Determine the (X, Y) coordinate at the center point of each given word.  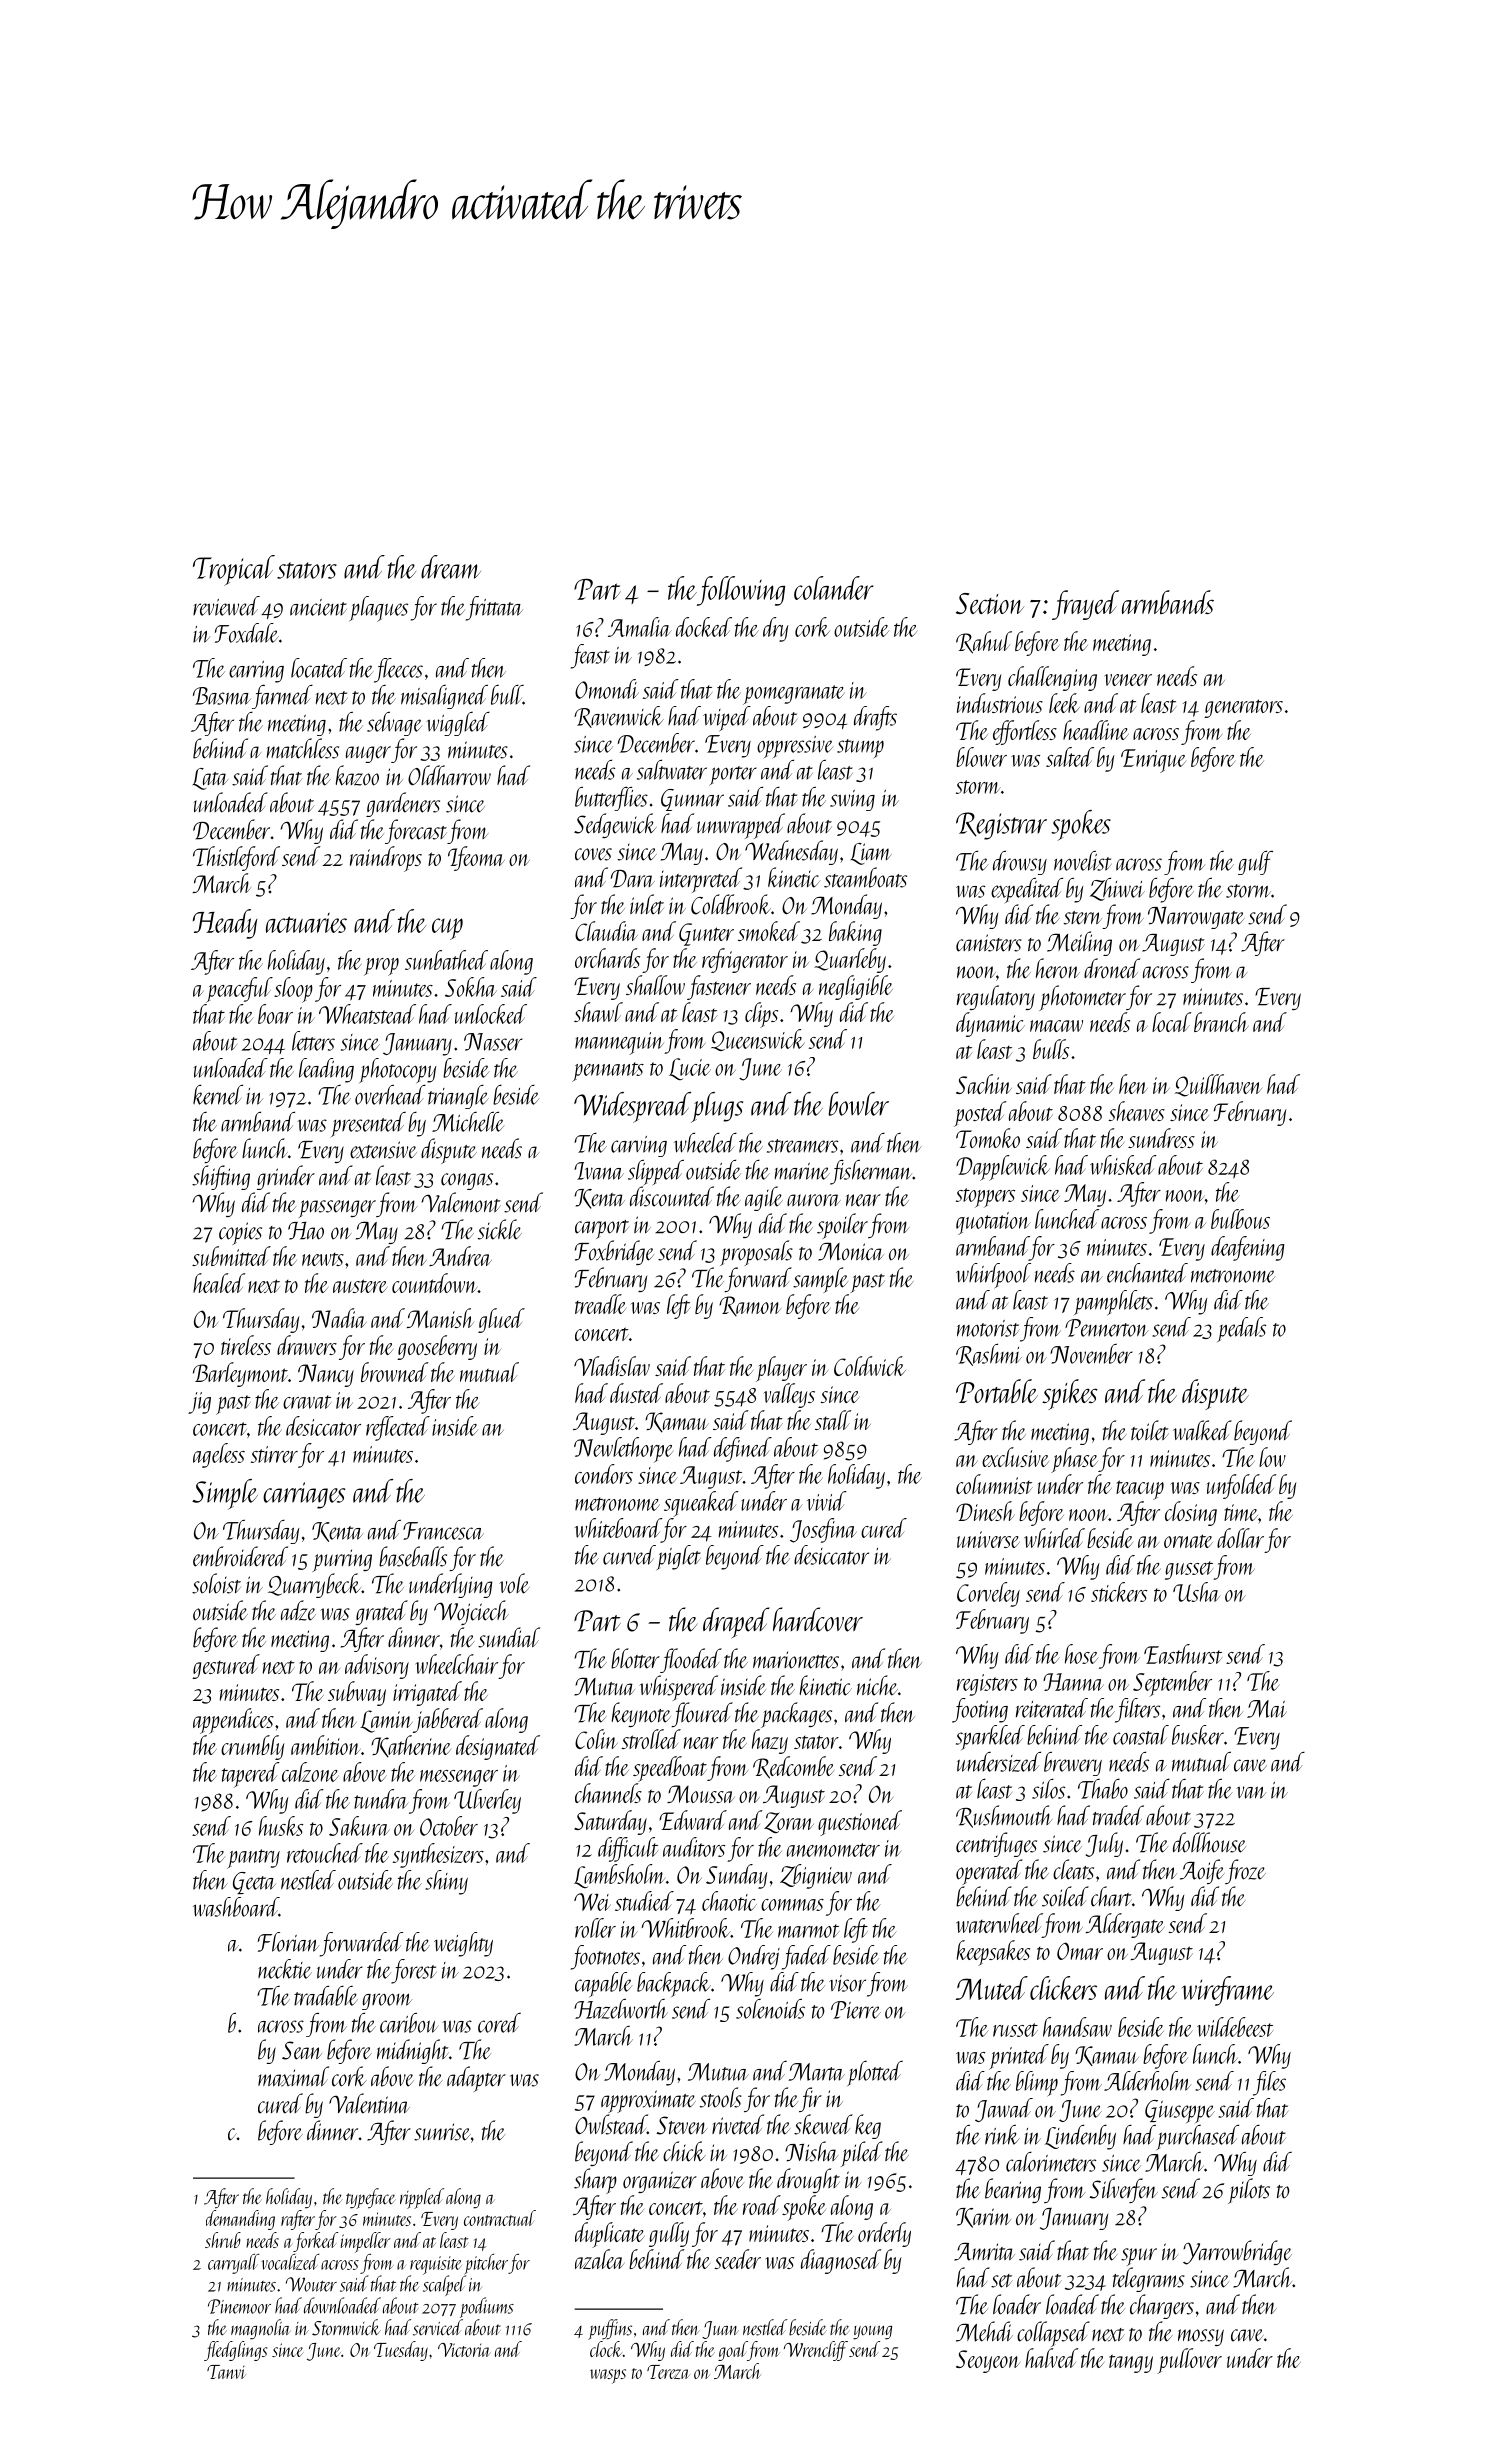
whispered (678, 1688)
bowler (859, 1104)
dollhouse (1209, 1842)
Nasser (493, 1042)
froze (1245, 1871)
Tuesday (401, 2351)
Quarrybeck (314, 1585)
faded (806, 1957)
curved (629, 1555)
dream (451, 567)
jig (199, 1403)
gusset (1189, 1570)
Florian (288, 1942)
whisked (1123, 1165)
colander (833, 588)
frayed (1085, 605)
